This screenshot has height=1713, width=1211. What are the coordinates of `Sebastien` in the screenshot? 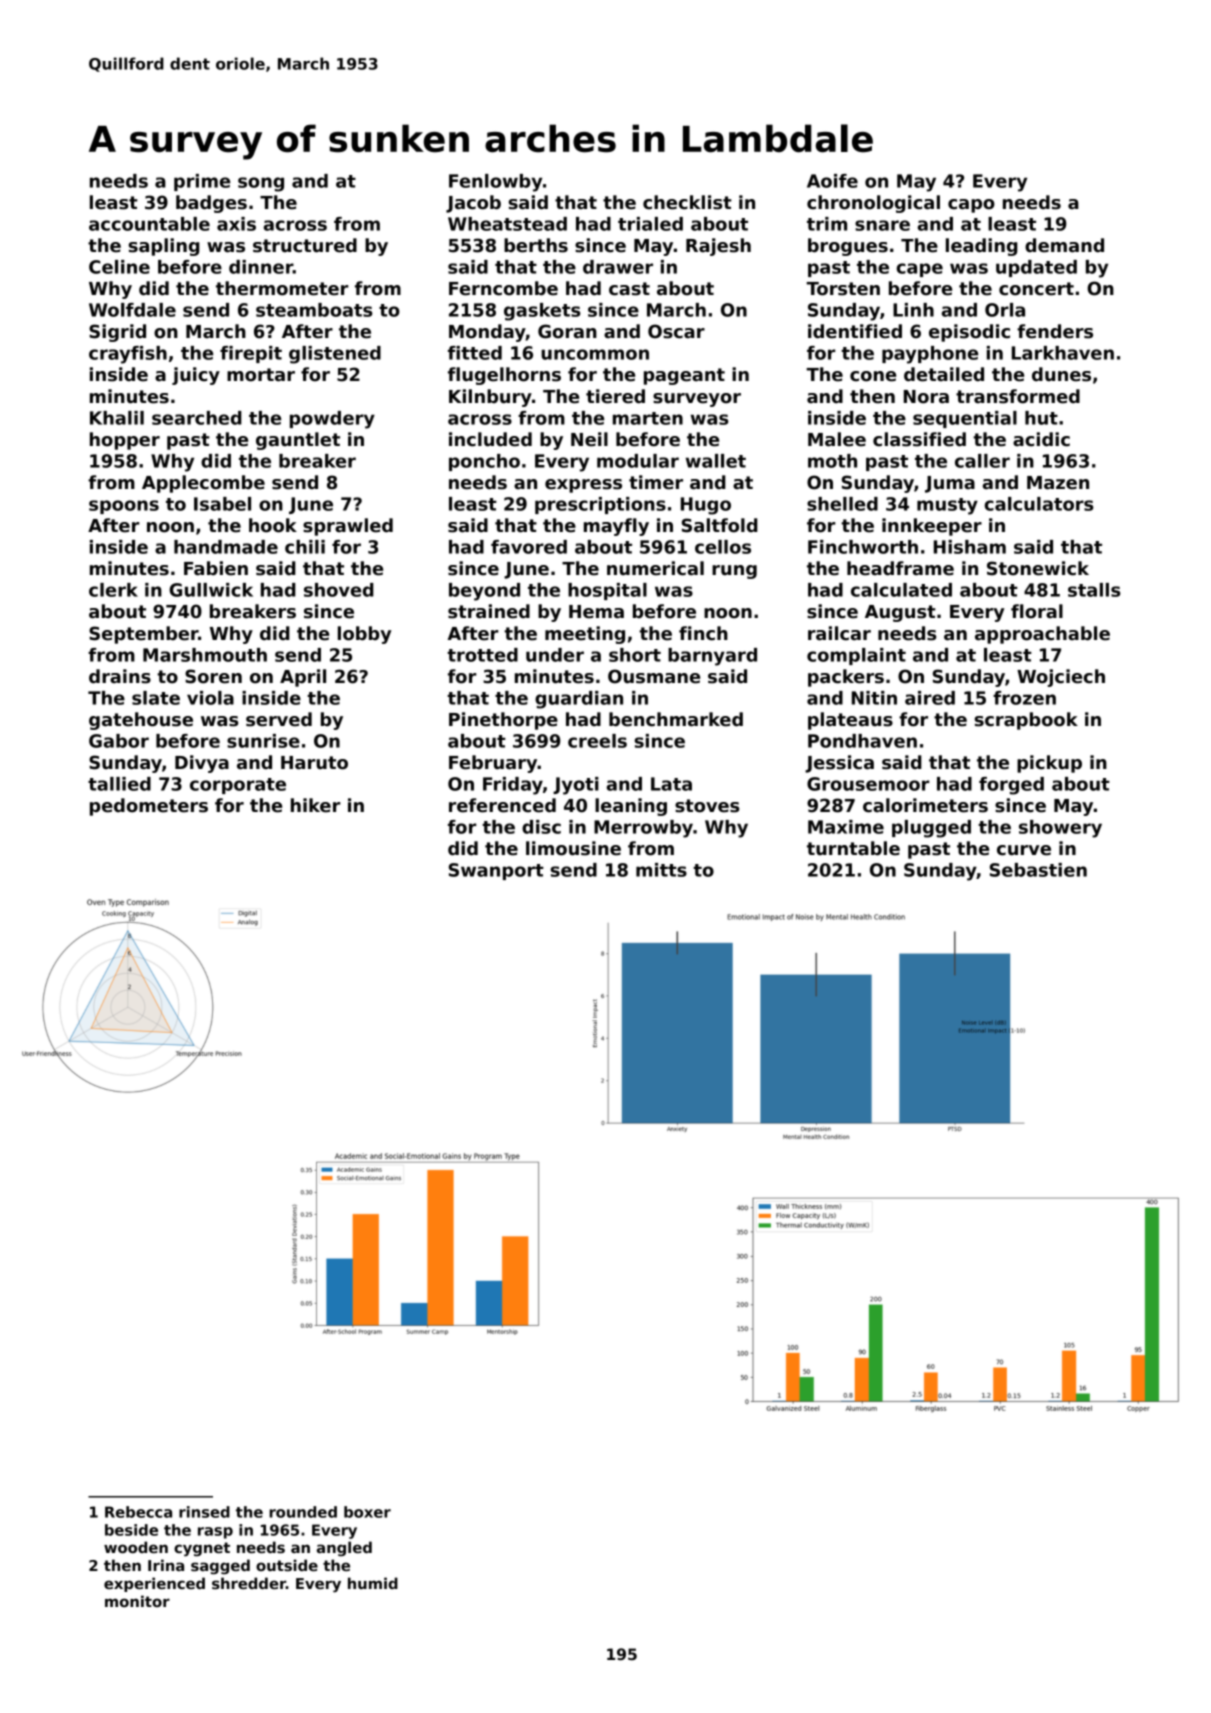 It's located at (1038, 870).
